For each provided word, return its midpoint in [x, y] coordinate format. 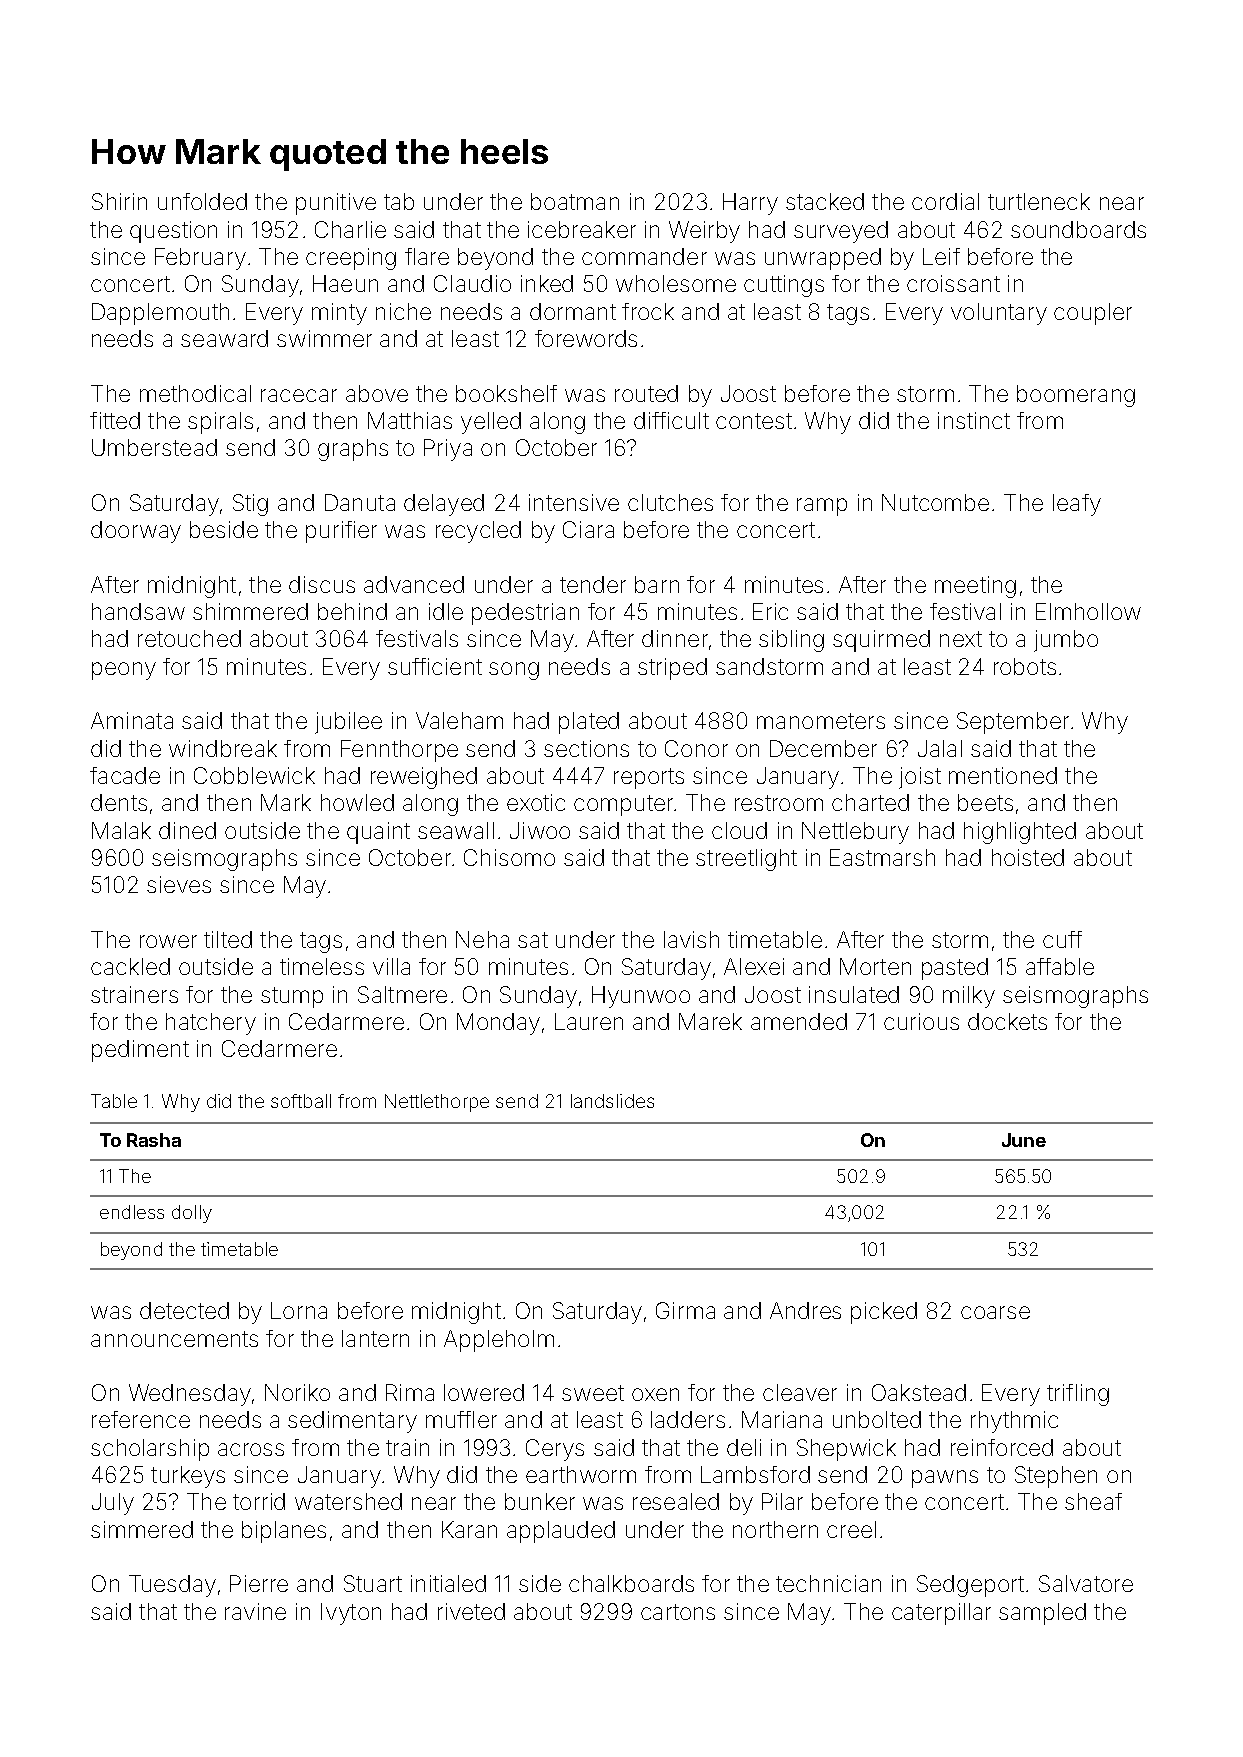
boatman [575, 201]
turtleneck [1039, 201]
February [200, 259]
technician [828, 1583]
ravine [255, 1611]
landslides [612, 1101]
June [1024, 1140]
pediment [140, 1051]
